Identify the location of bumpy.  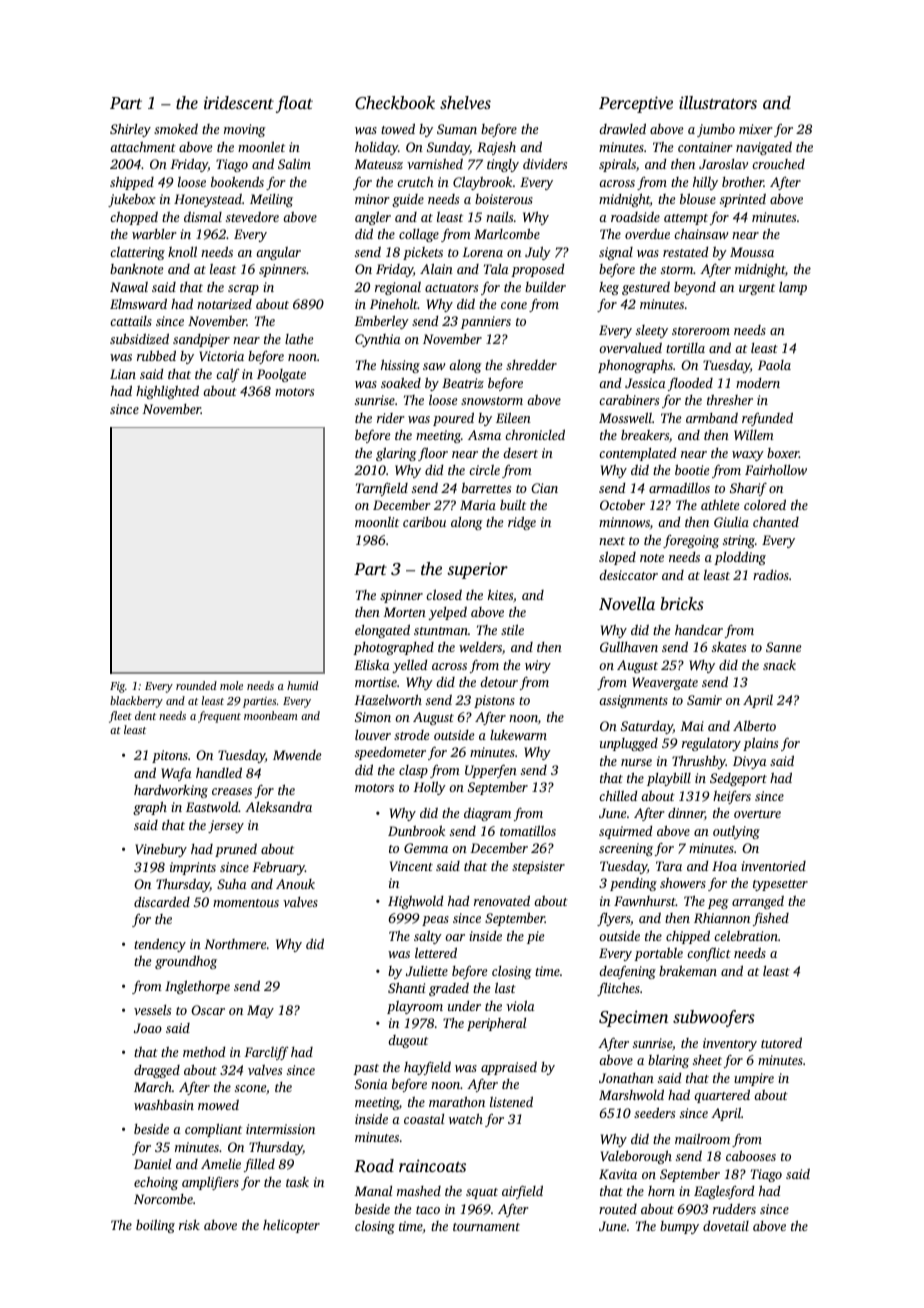
(679, 1227).
